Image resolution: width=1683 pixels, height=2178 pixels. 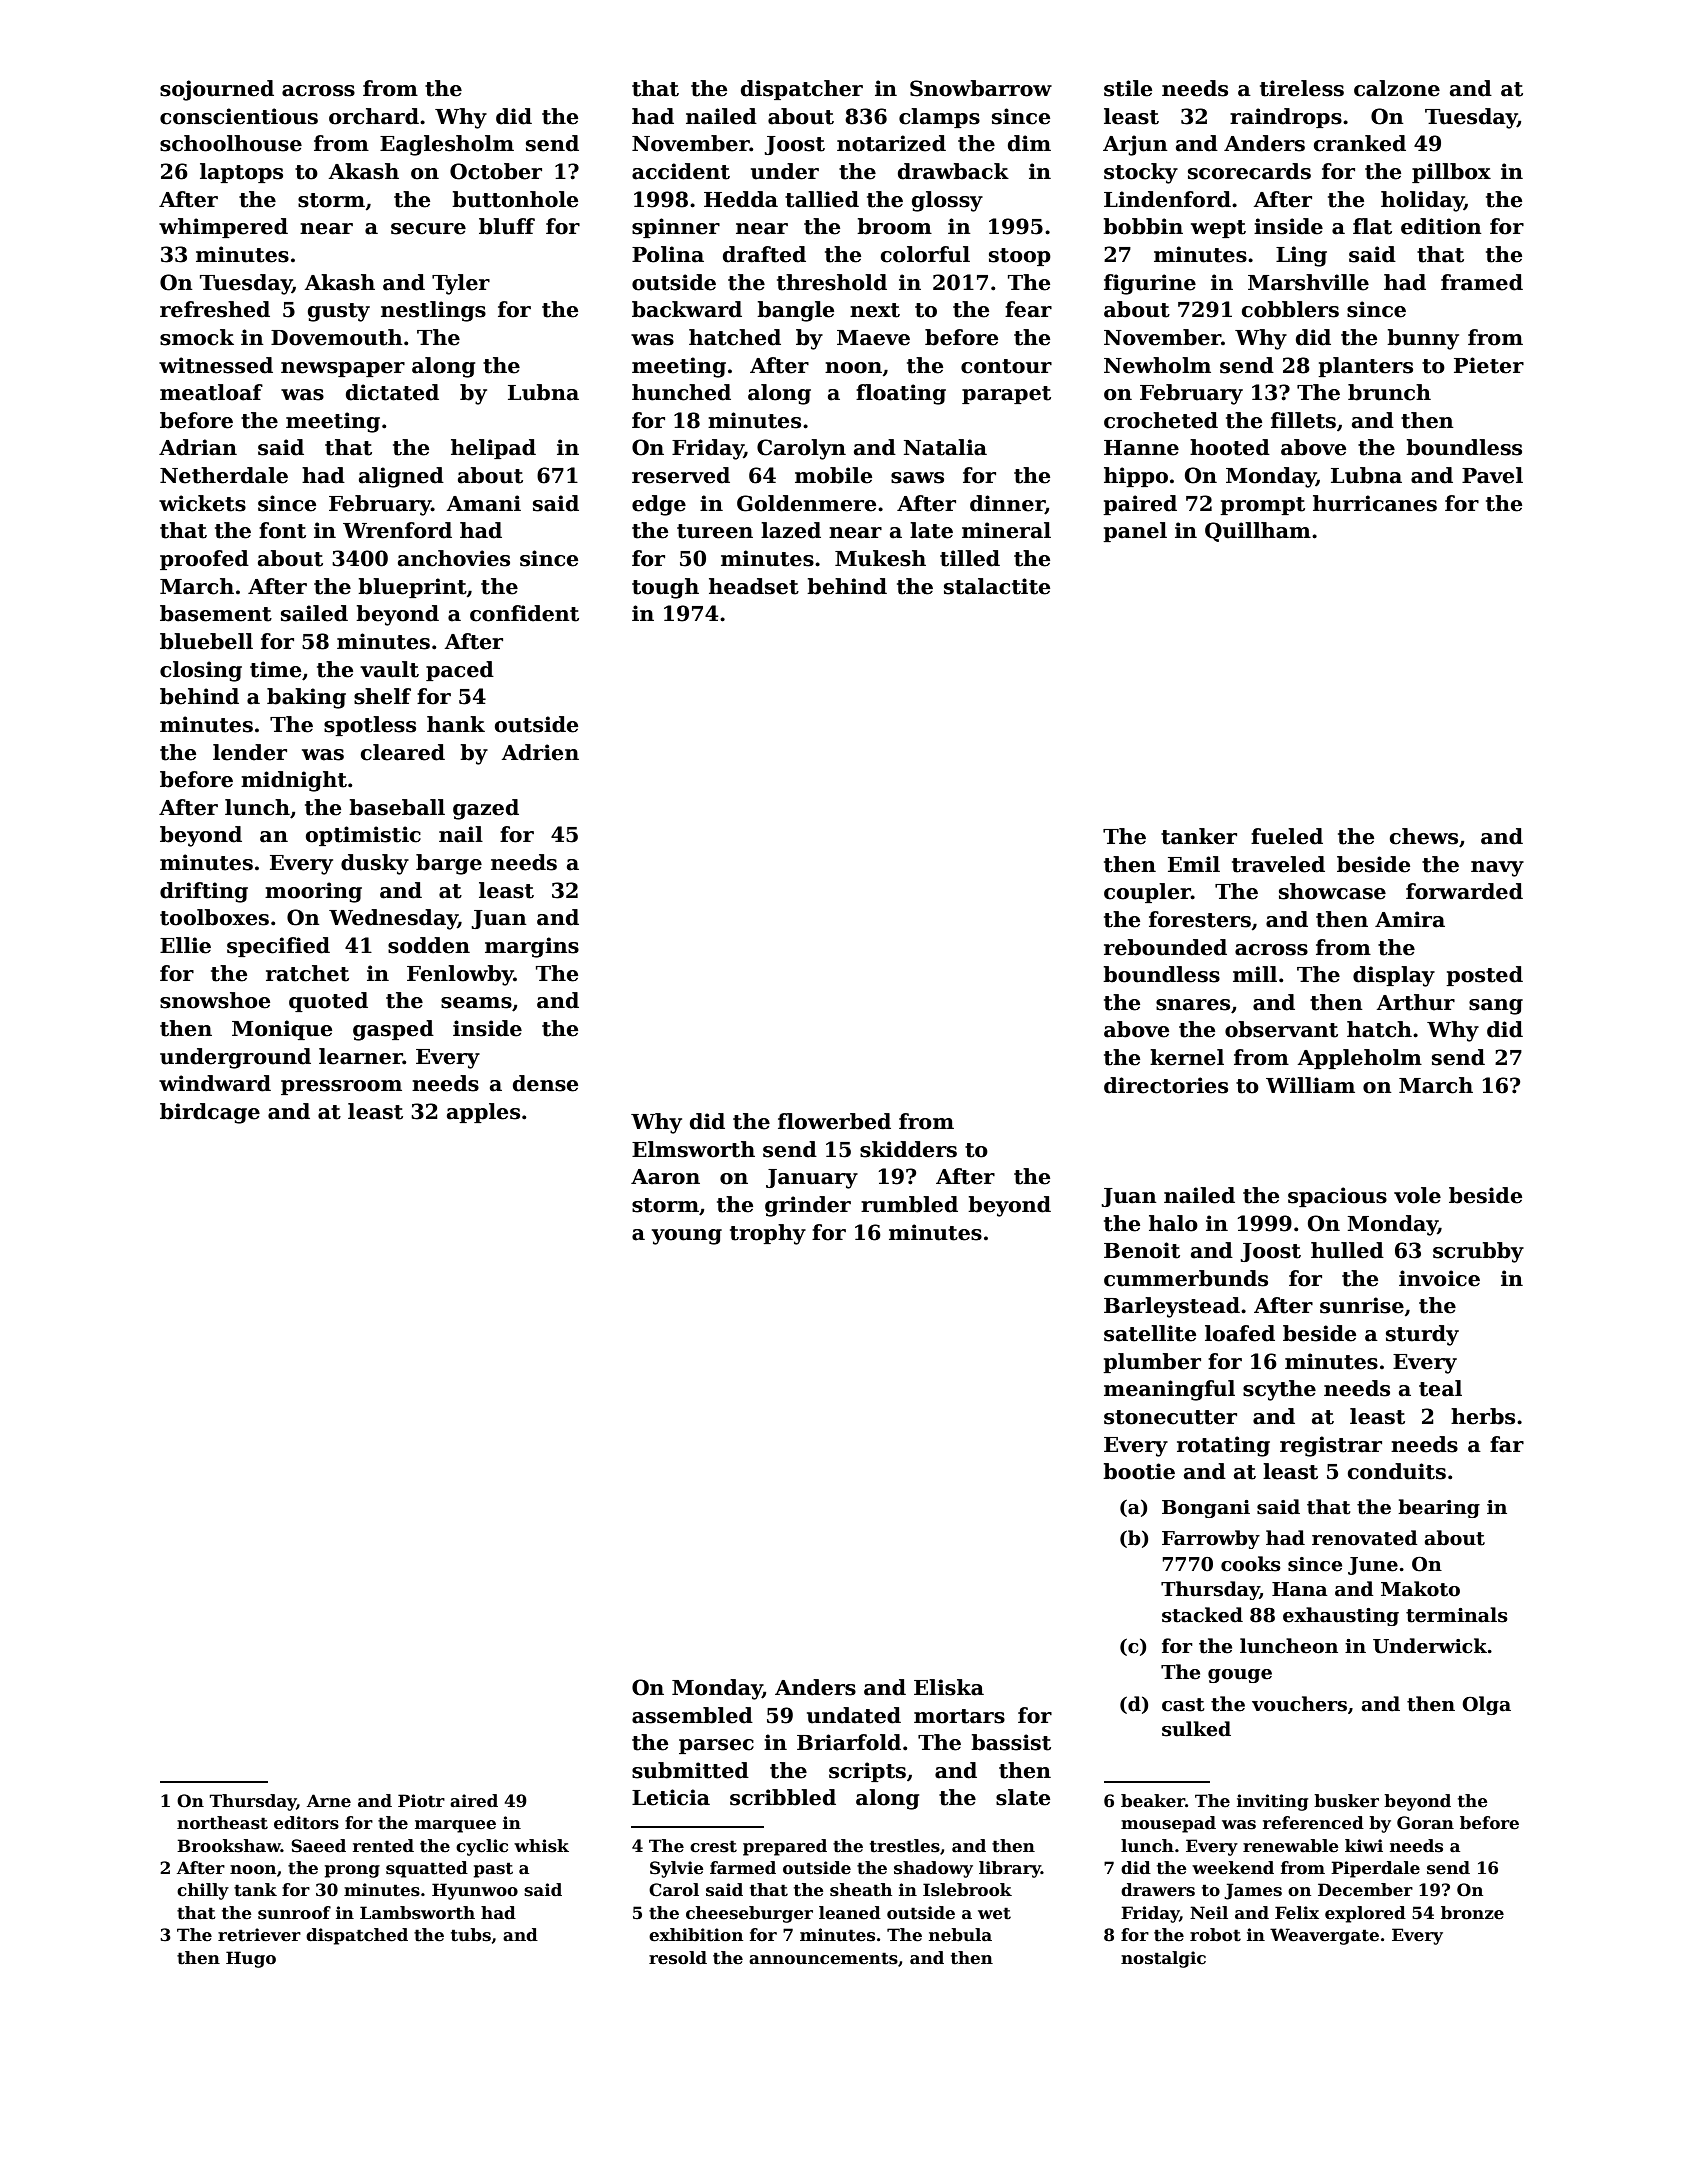 I want to click on Pavel, so click(x=1492, y=475).
